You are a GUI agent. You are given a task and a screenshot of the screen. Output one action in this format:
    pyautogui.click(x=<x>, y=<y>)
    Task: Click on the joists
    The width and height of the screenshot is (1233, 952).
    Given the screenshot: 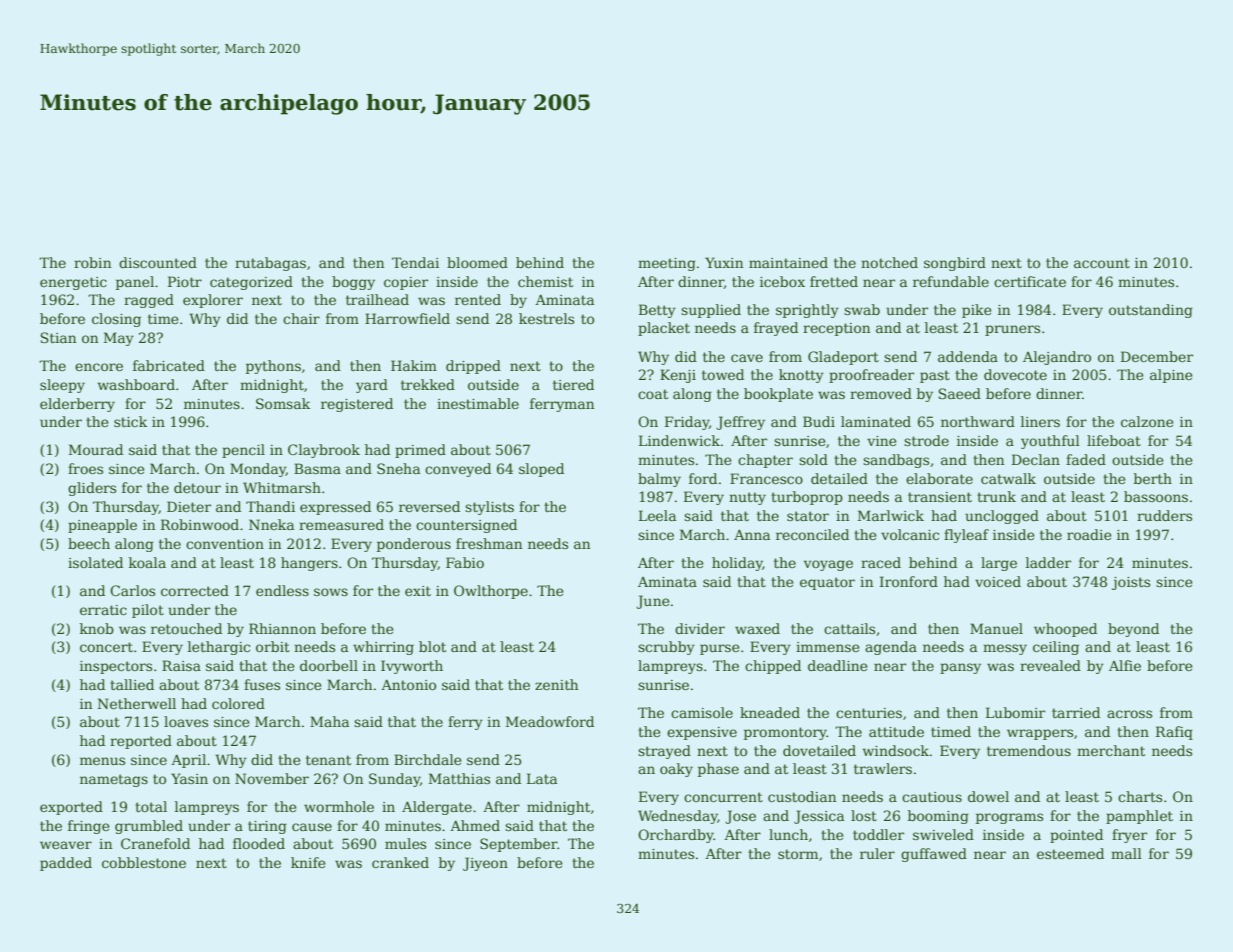 What is the action you would take?
    pyautogui.click(x=1131, y=583)
